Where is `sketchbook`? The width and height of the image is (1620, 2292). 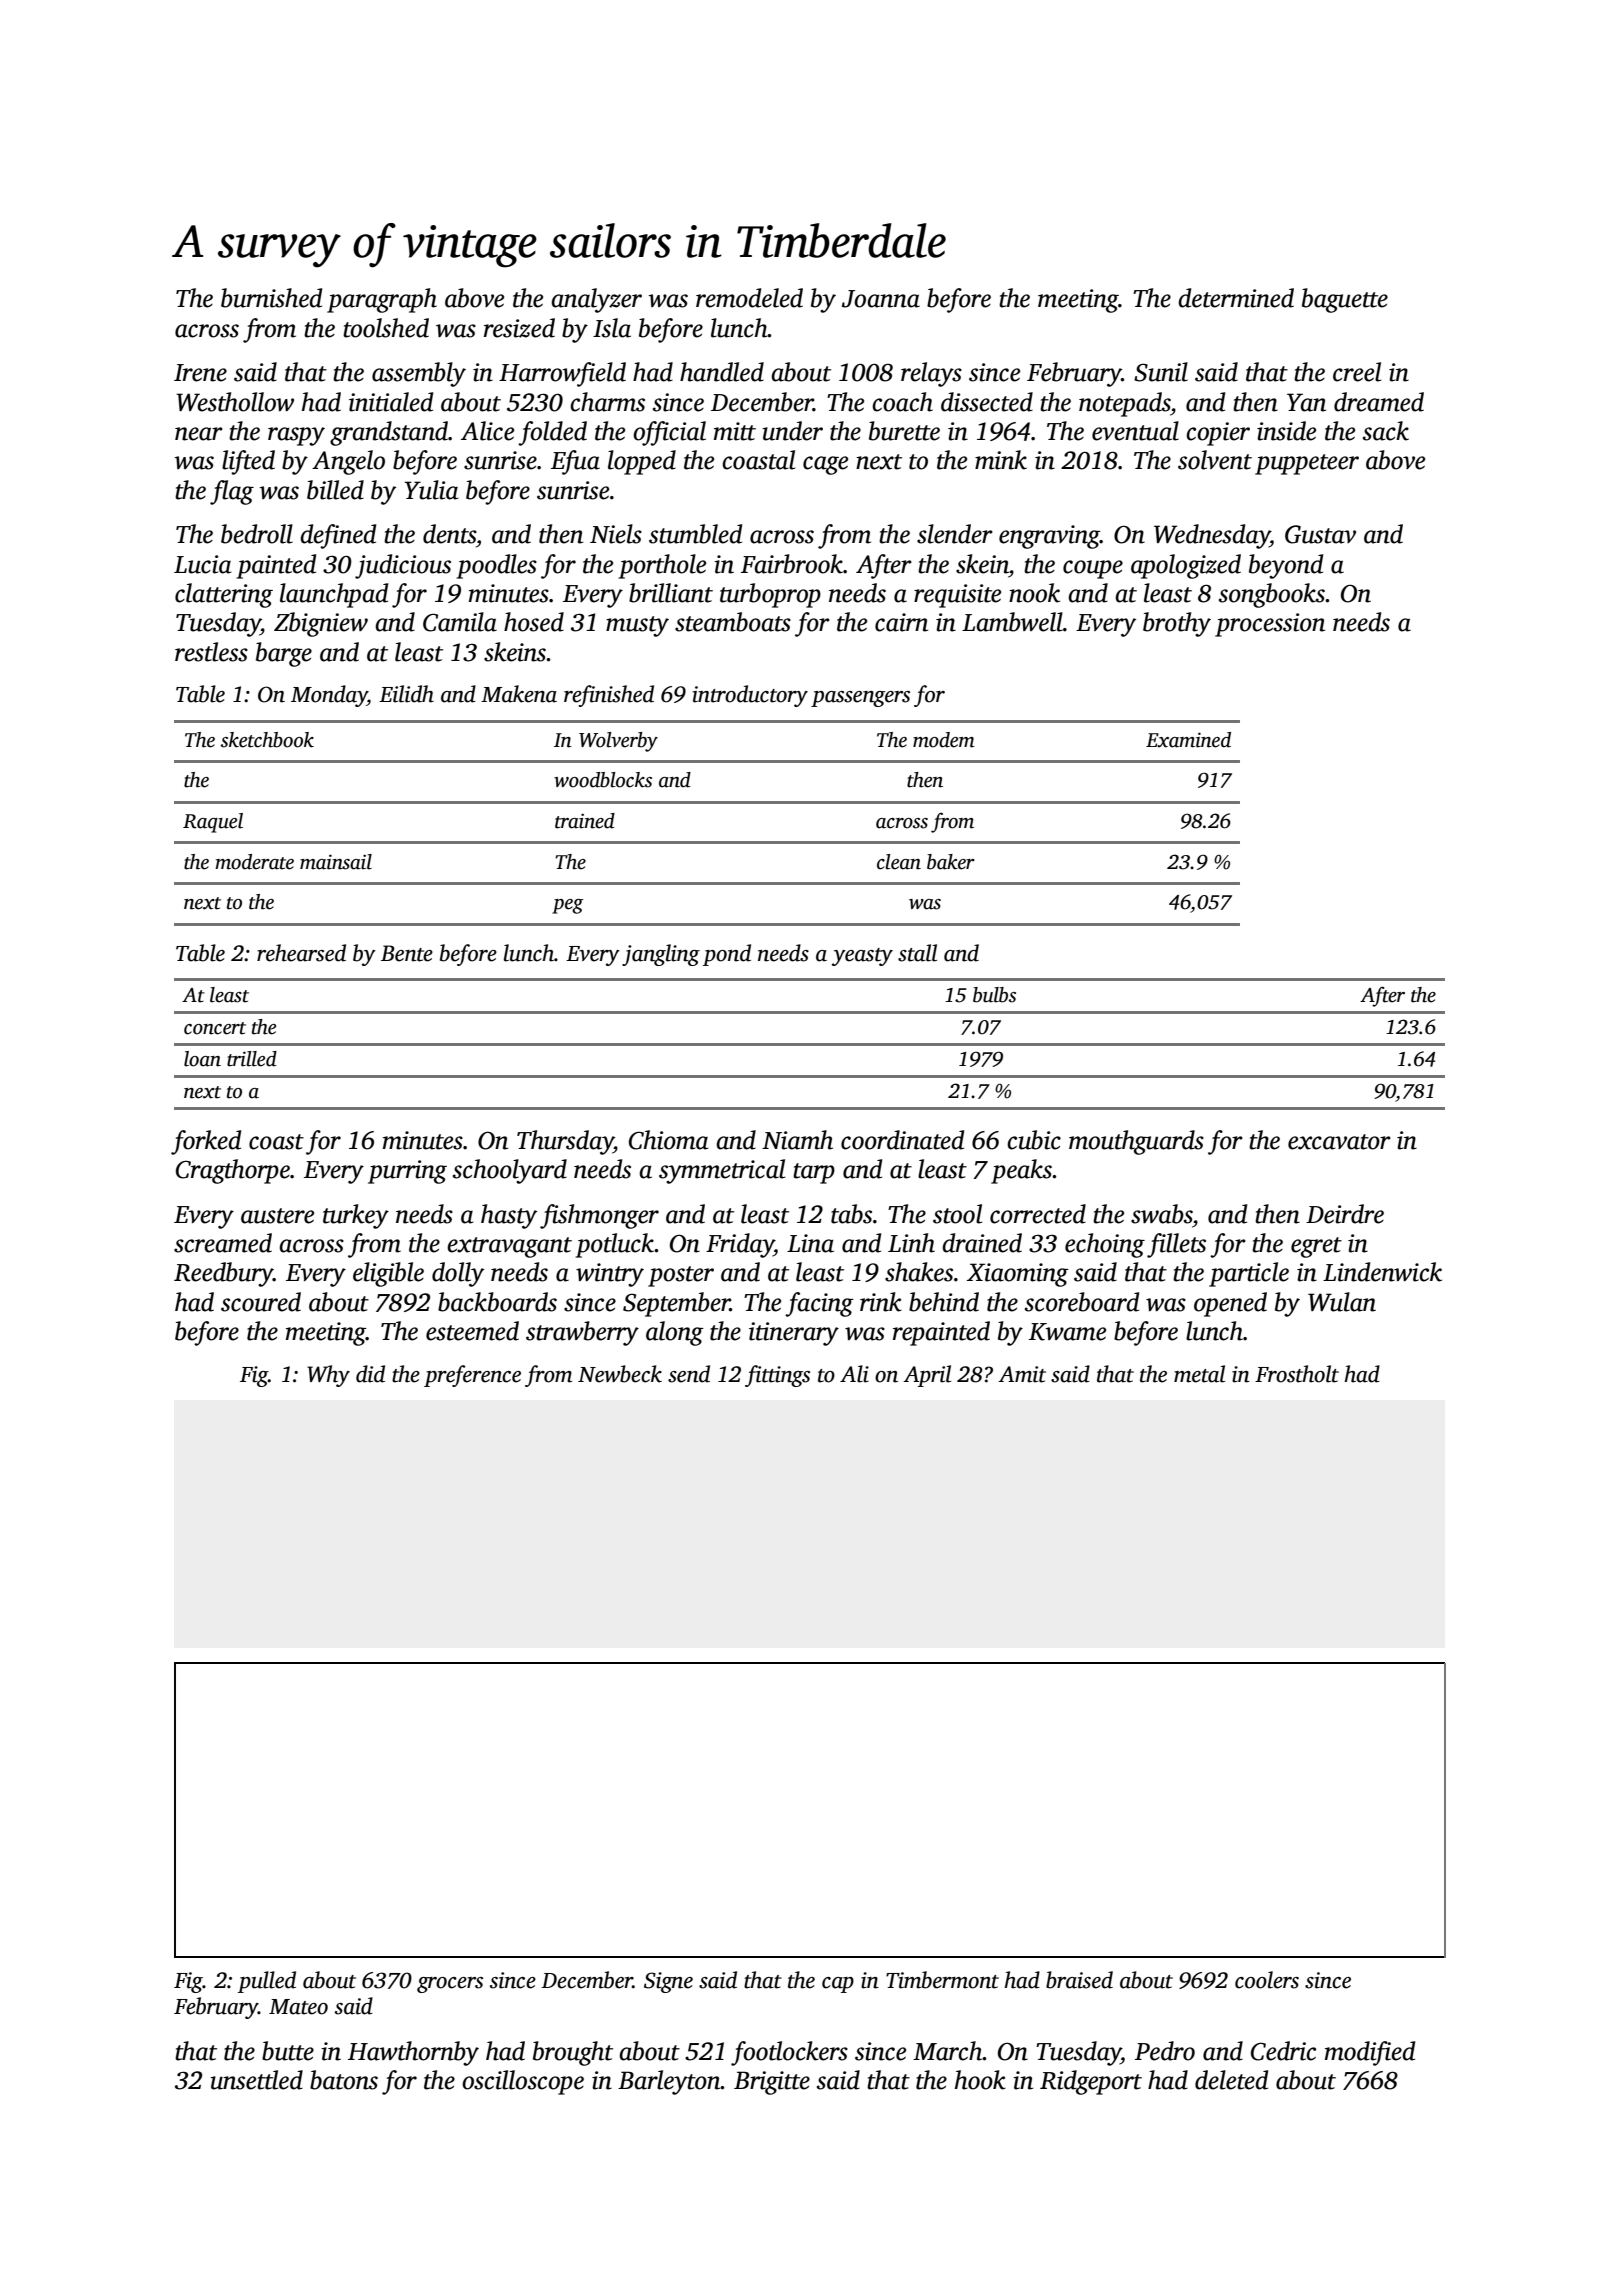
sketchbook is located at coordinates (267, 740).
